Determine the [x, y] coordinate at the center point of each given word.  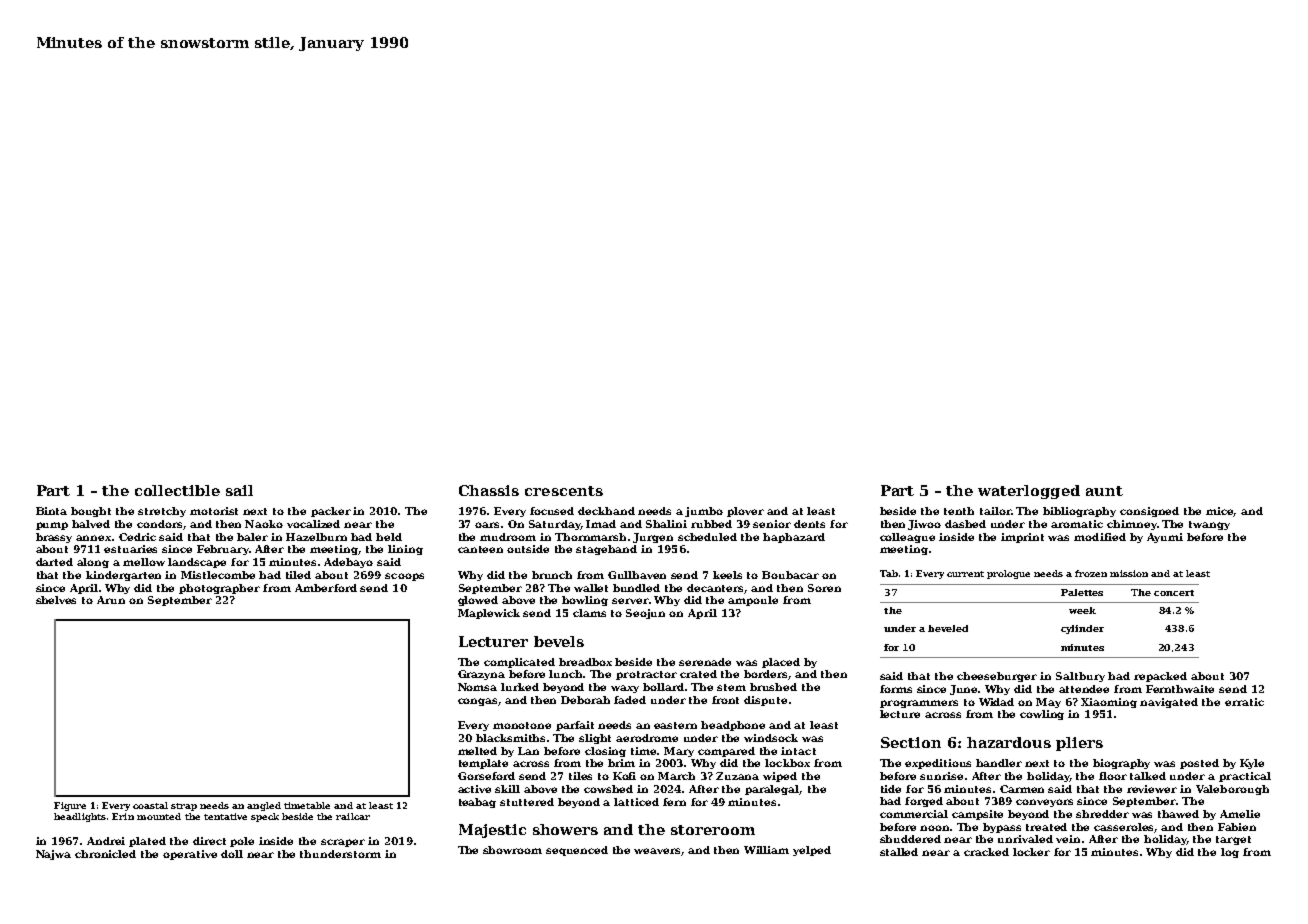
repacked [1160, 677]
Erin [123, 816]
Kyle [1252, 764]
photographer [219, 589]
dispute [765, 701]
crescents [564, 491]
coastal [150, 805]
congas [478, 702]
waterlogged [1029, 492]
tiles [580, 776]
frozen [1091, 573]
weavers [657, 851]
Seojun [645, 614]
